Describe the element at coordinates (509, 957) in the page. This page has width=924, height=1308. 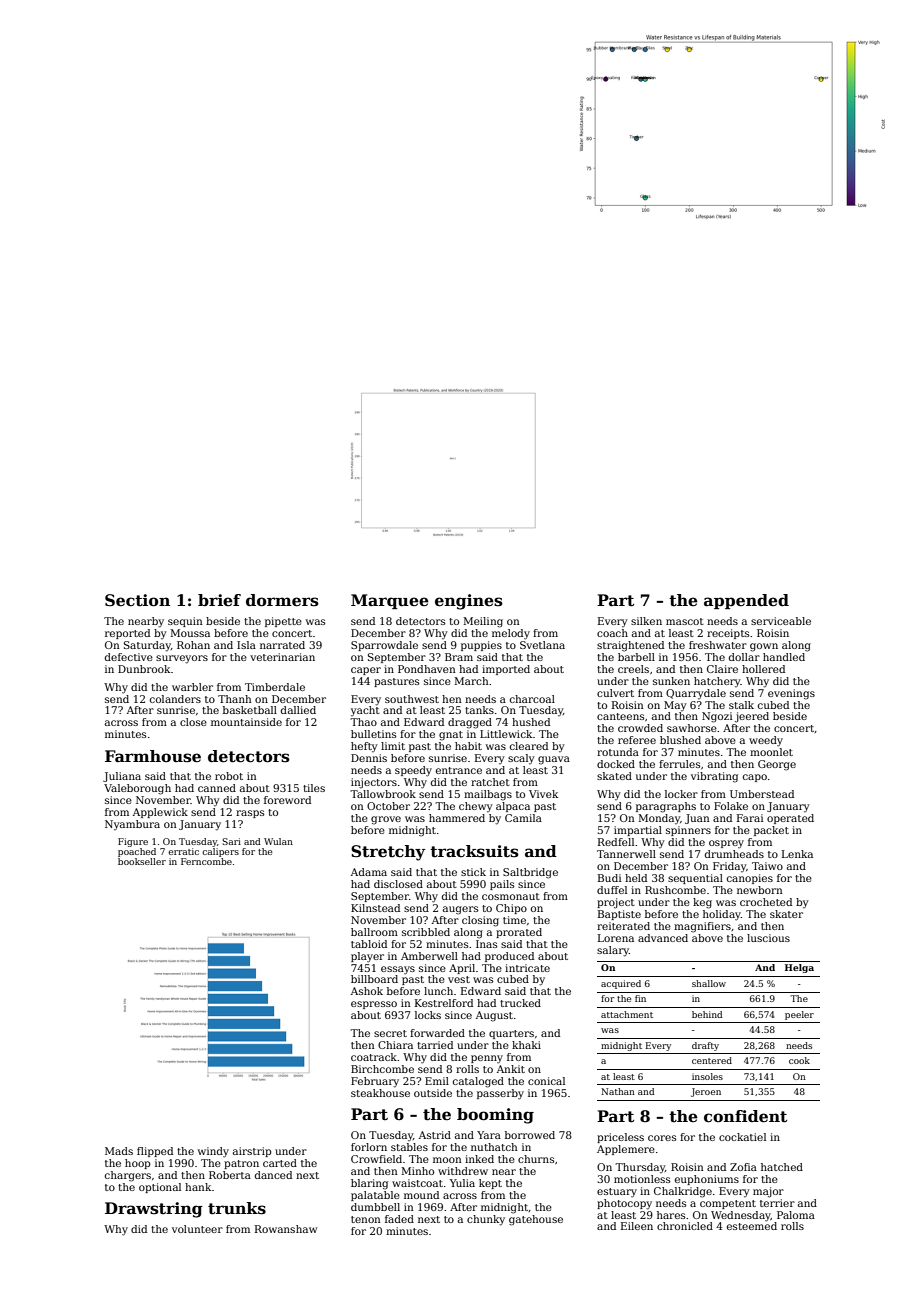
I see `produced` at that location.
